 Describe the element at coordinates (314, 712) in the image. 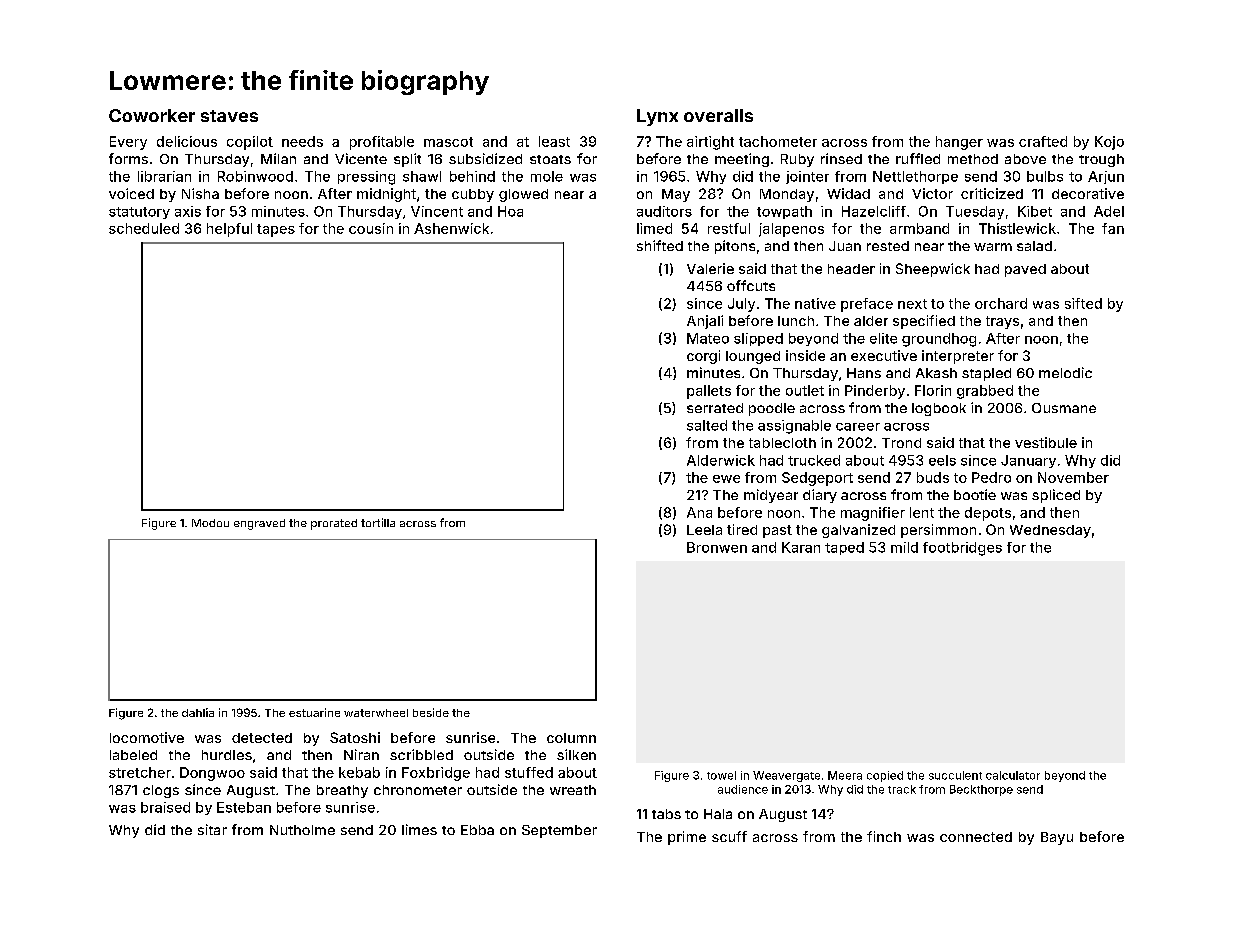

I see `estuarine` at that location.
